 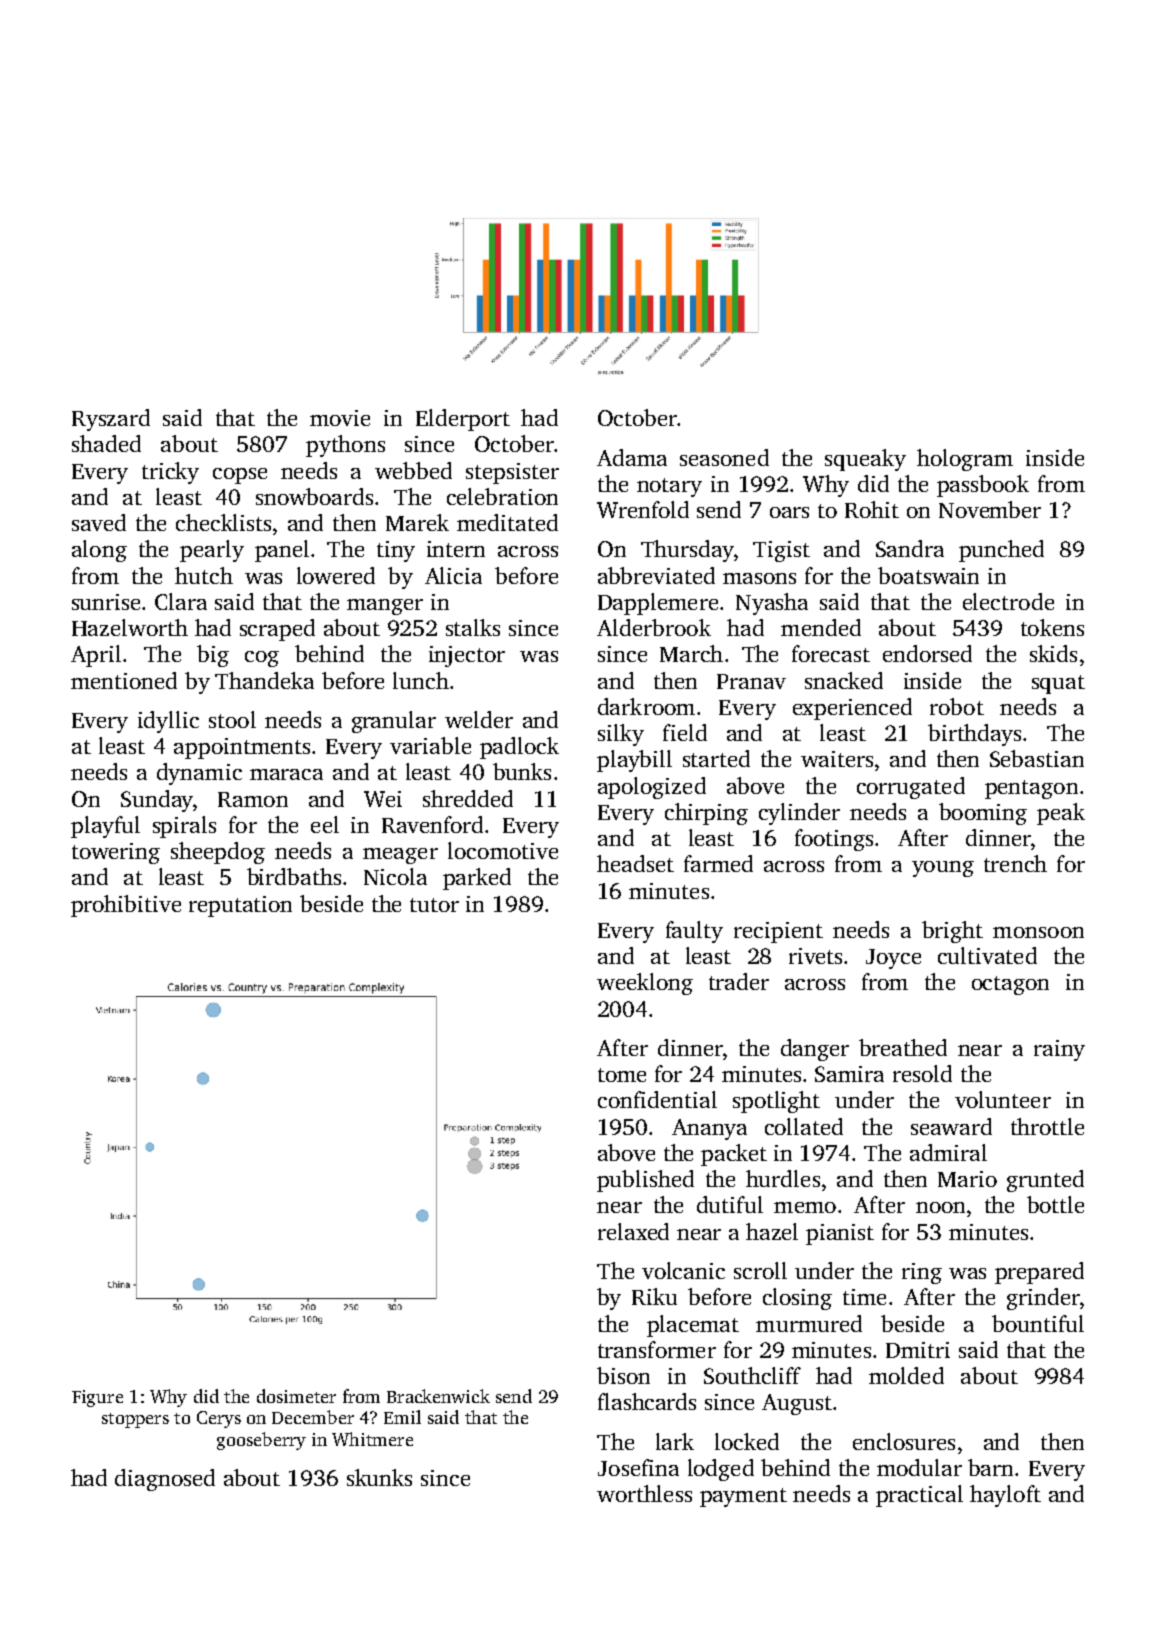 What do you see at coordinates (165, 1480) in the screenshot?
I see `diagnosed` at bounding box center [165, 1480].
